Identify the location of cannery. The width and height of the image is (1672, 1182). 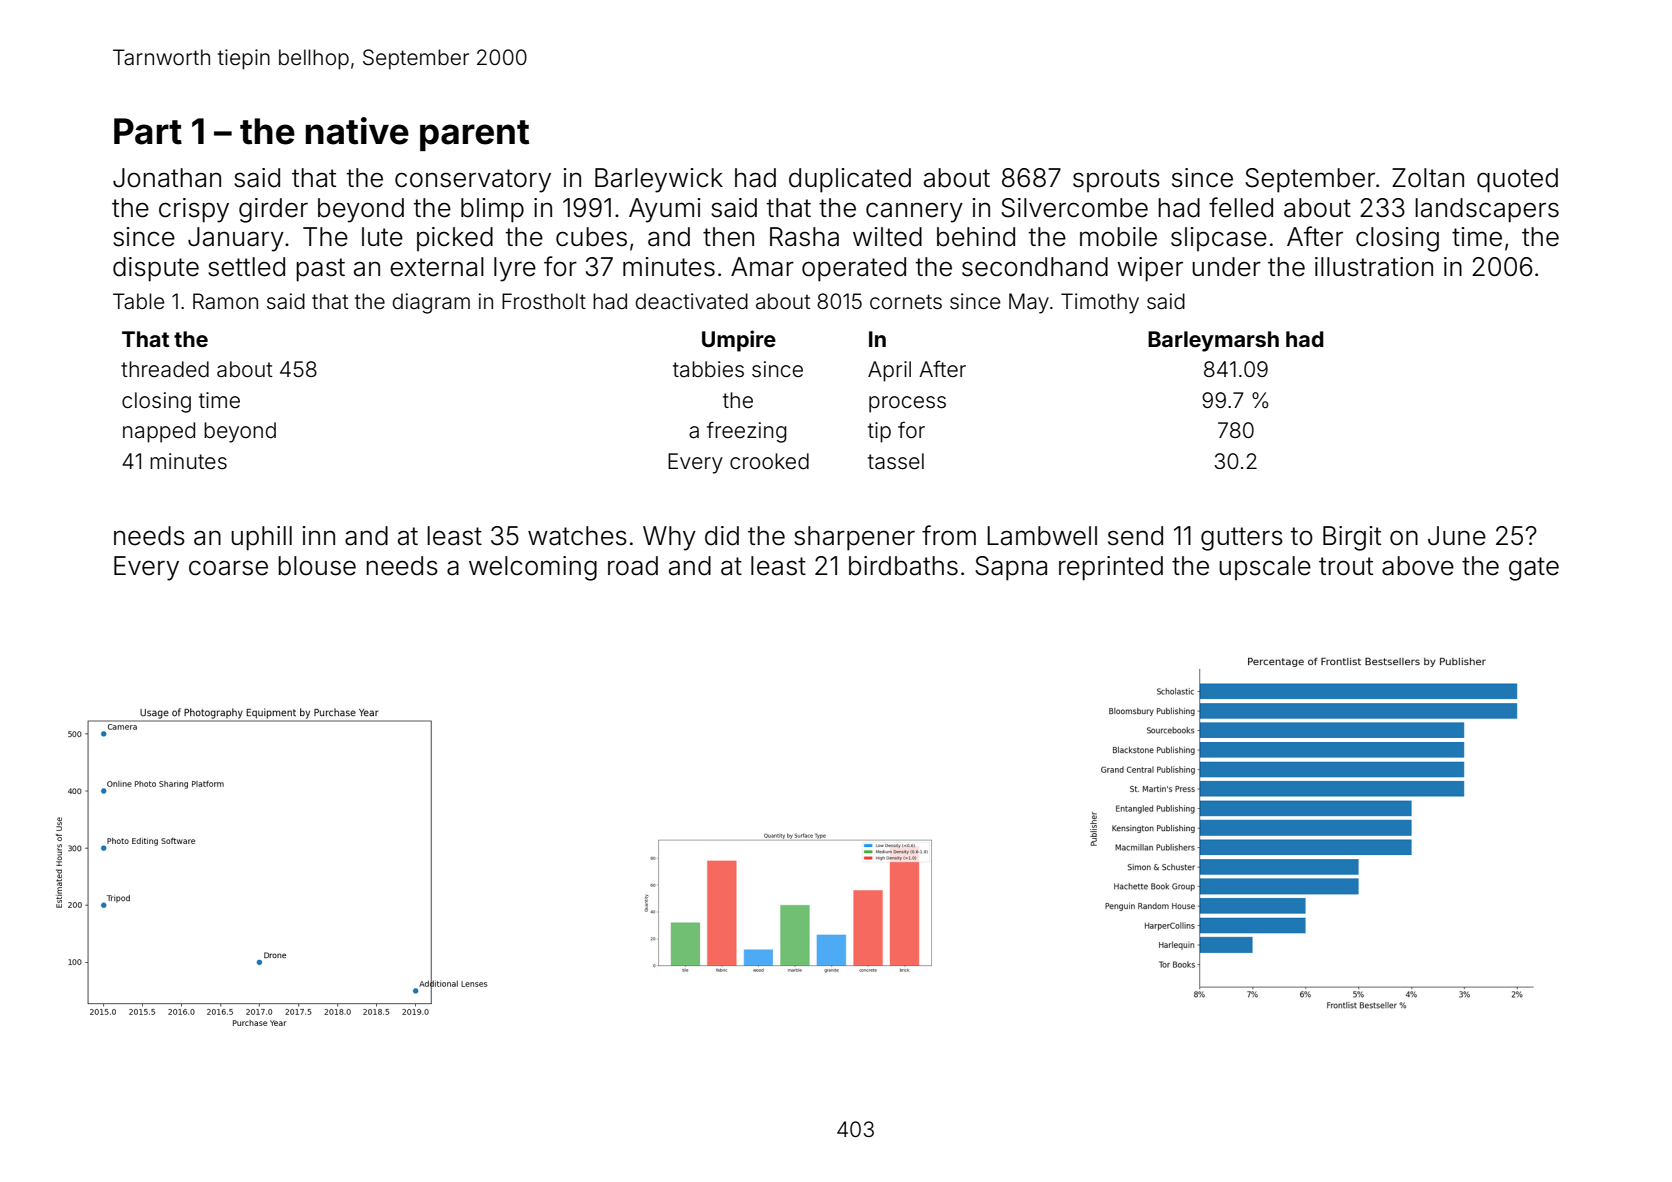
(914, 212).
